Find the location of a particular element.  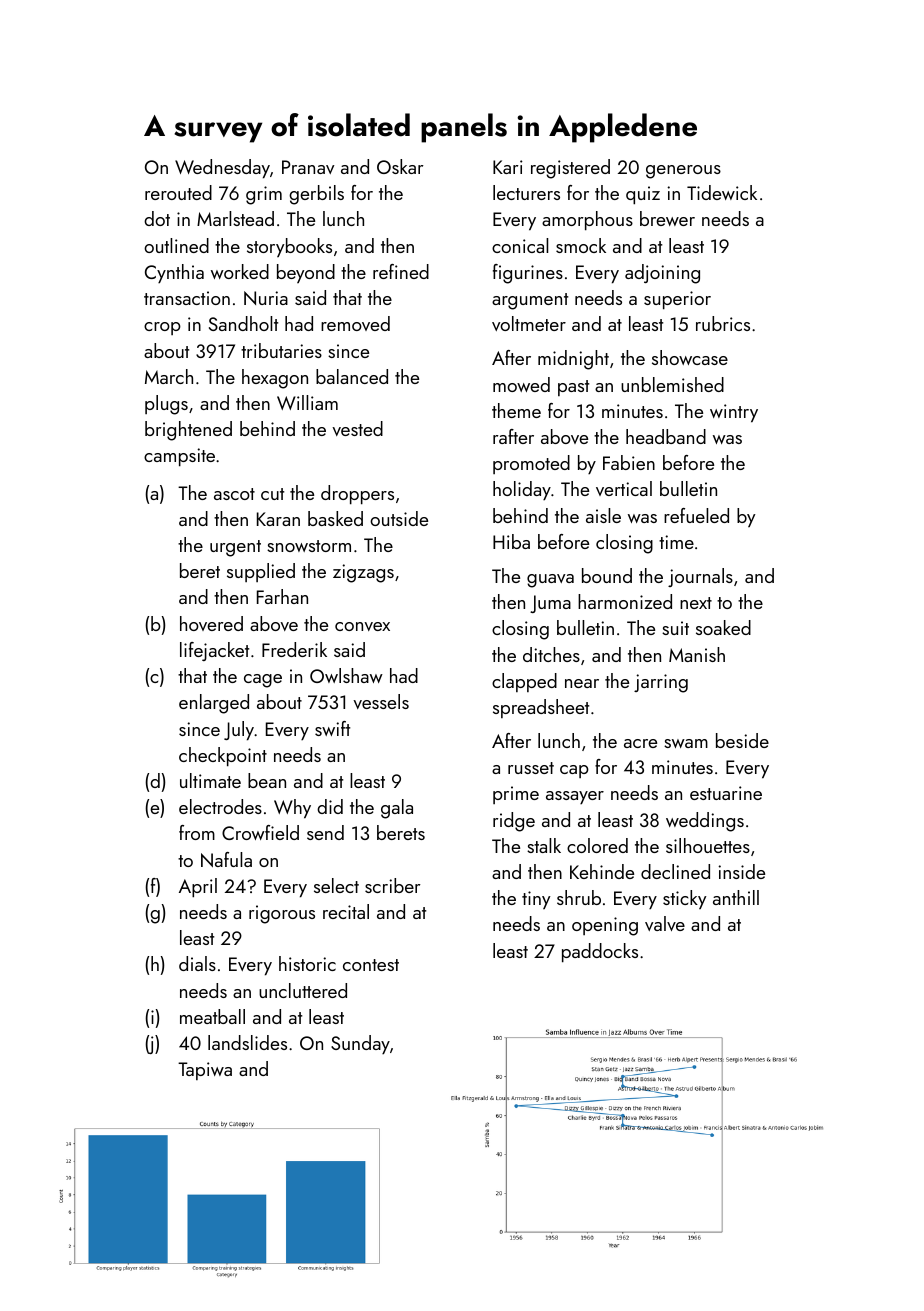

landslides is located at coordinates (247, 1042).
